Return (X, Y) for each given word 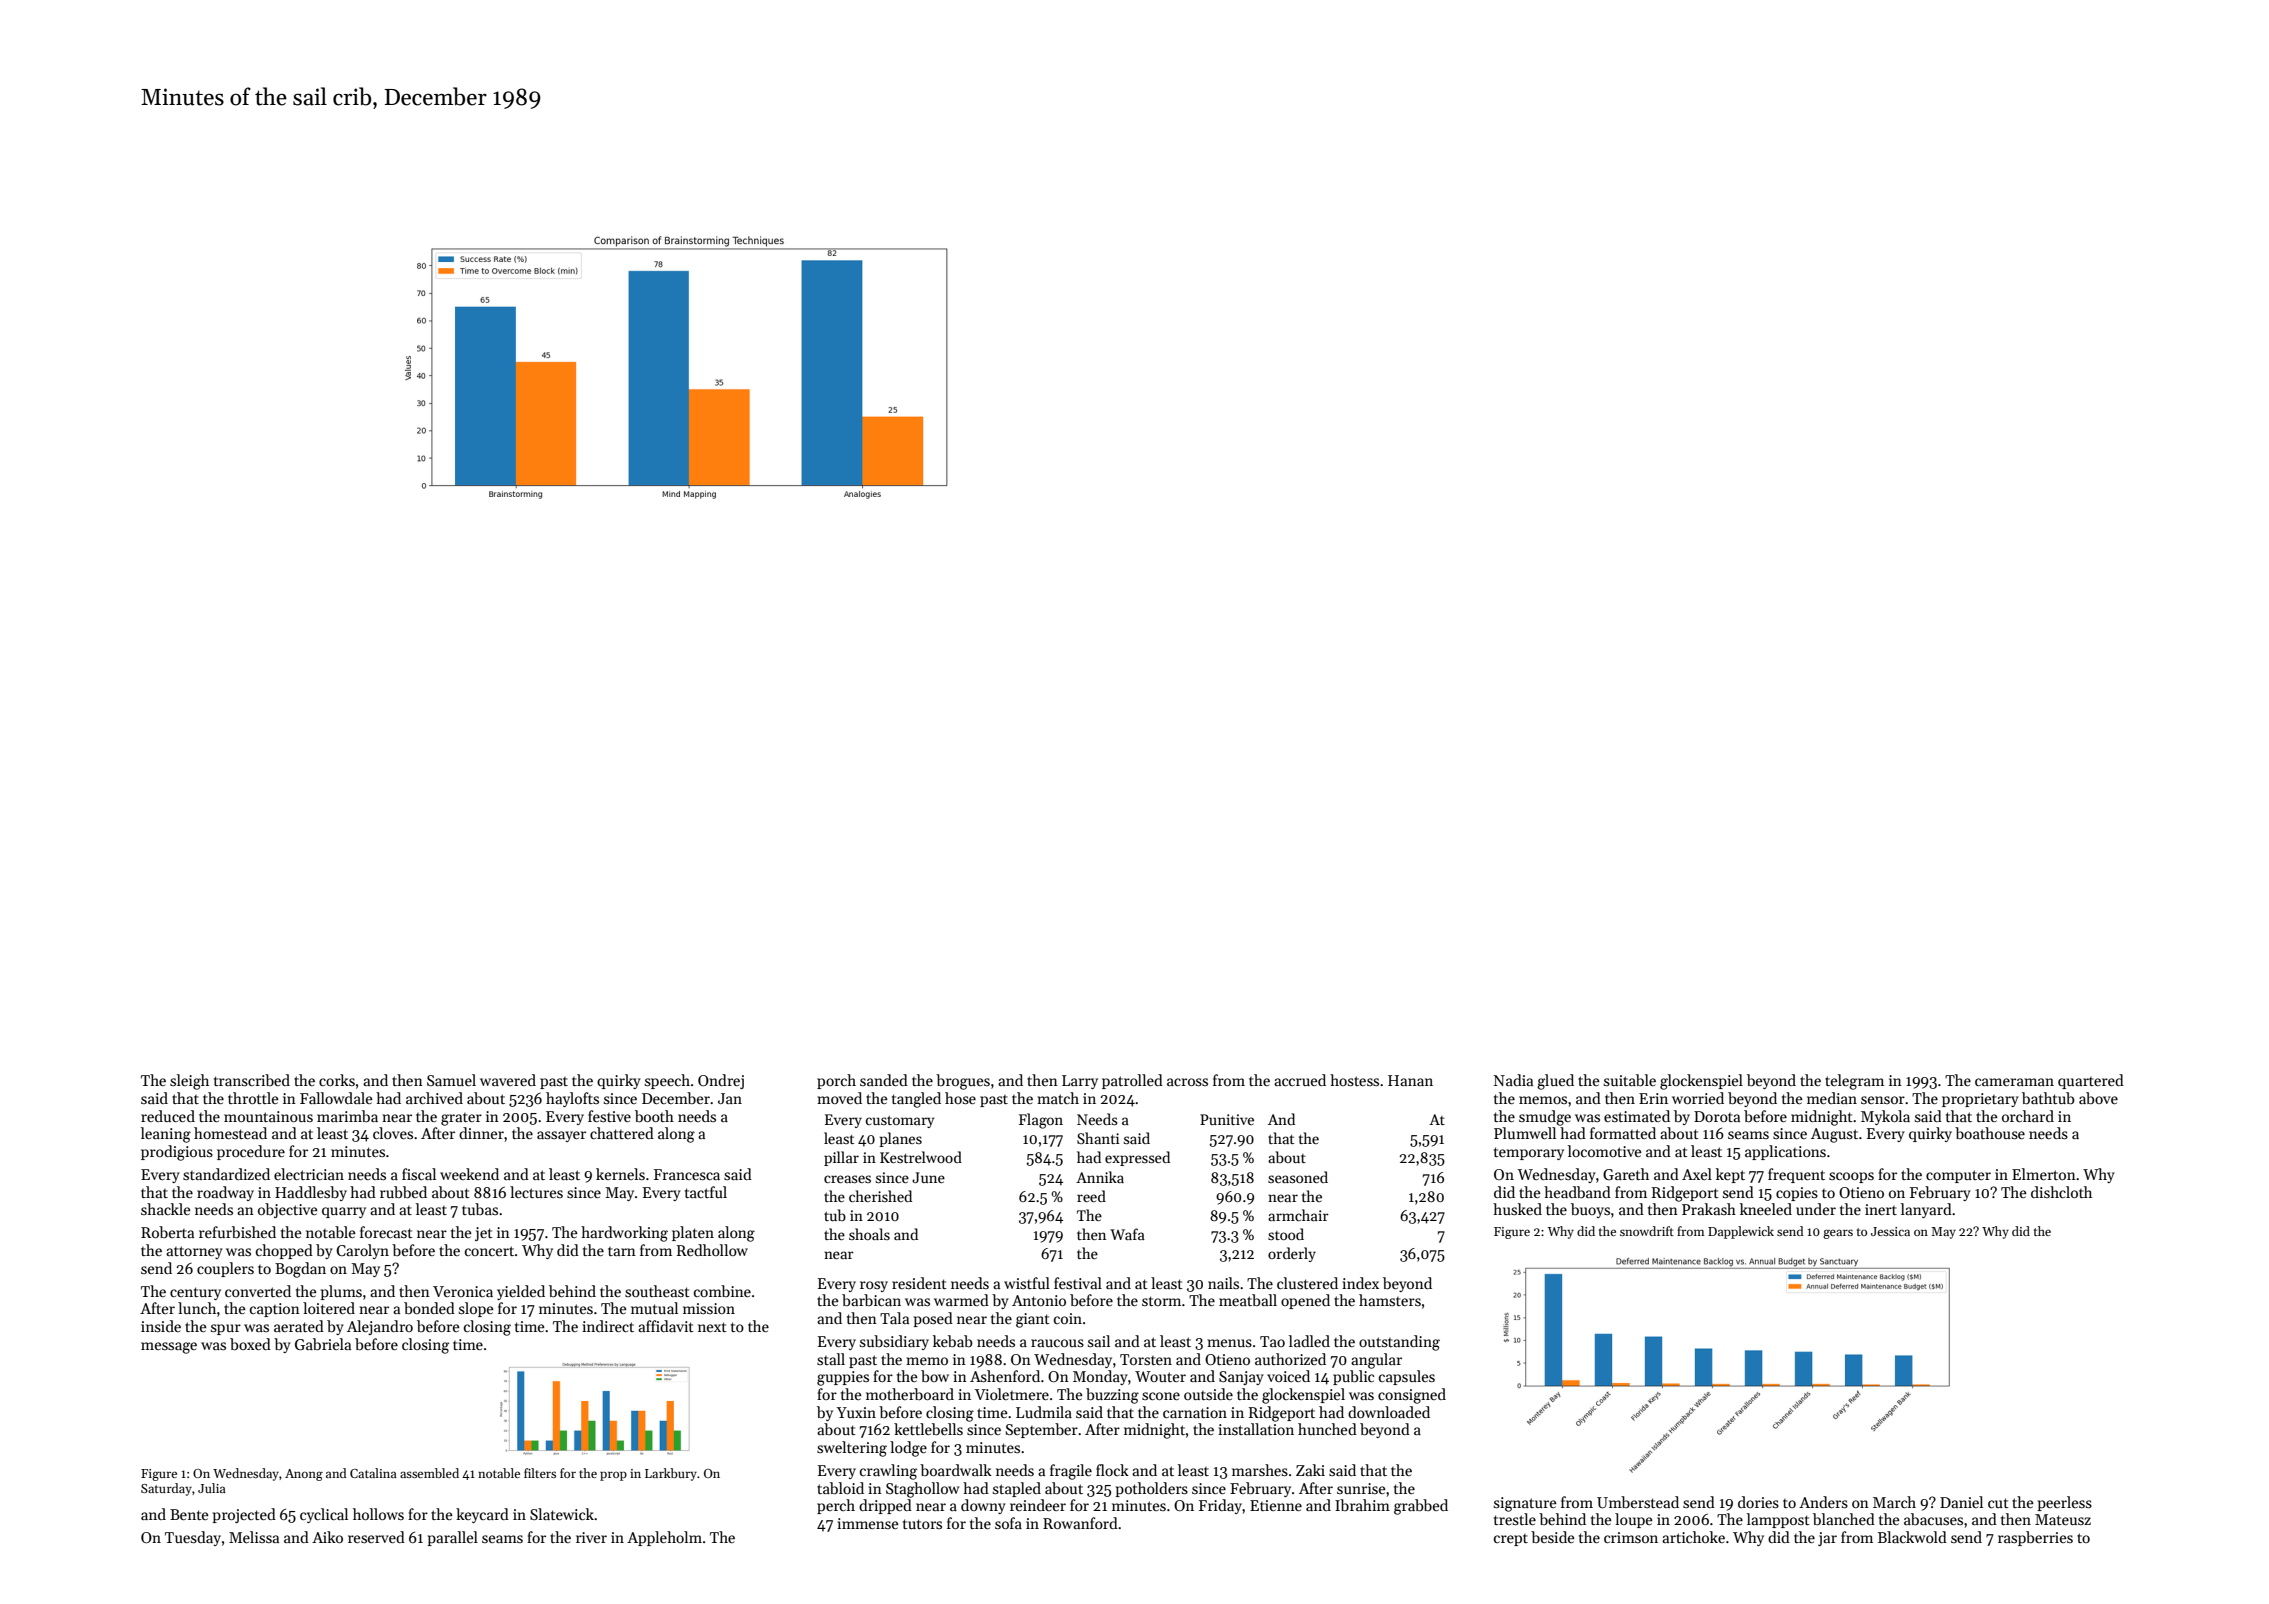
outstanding (1399, 1343)
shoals (869, 1234)
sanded (884, 1080)
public (1353, 1377)
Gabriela (323, 1344)
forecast (386, 1232)
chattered (622, 1133)
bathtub (2048, 1098)
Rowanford (1080, 1523)
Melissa (254, 1537)
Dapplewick (1741, 1232)
